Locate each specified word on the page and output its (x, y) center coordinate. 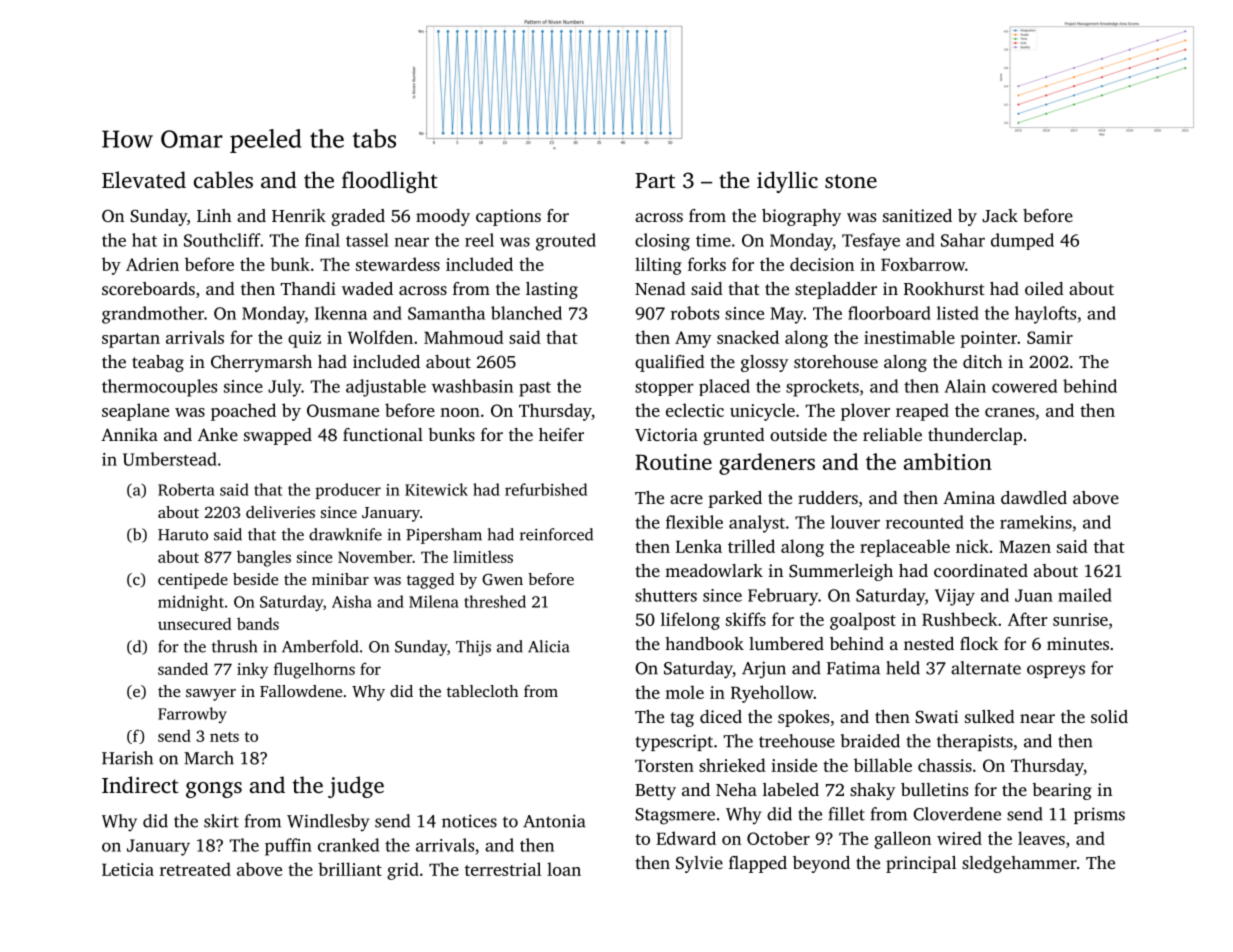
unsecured (194, 623)
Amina (969, 497)
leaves (1041, 838)
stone (851, 181)
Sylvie (699, 864)
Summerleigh (841, 572)
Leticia (128, 869)
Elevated (144, 179)
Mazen (1025, 546)
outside (798, 434)
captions (508, 217)
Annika (129, 434)
